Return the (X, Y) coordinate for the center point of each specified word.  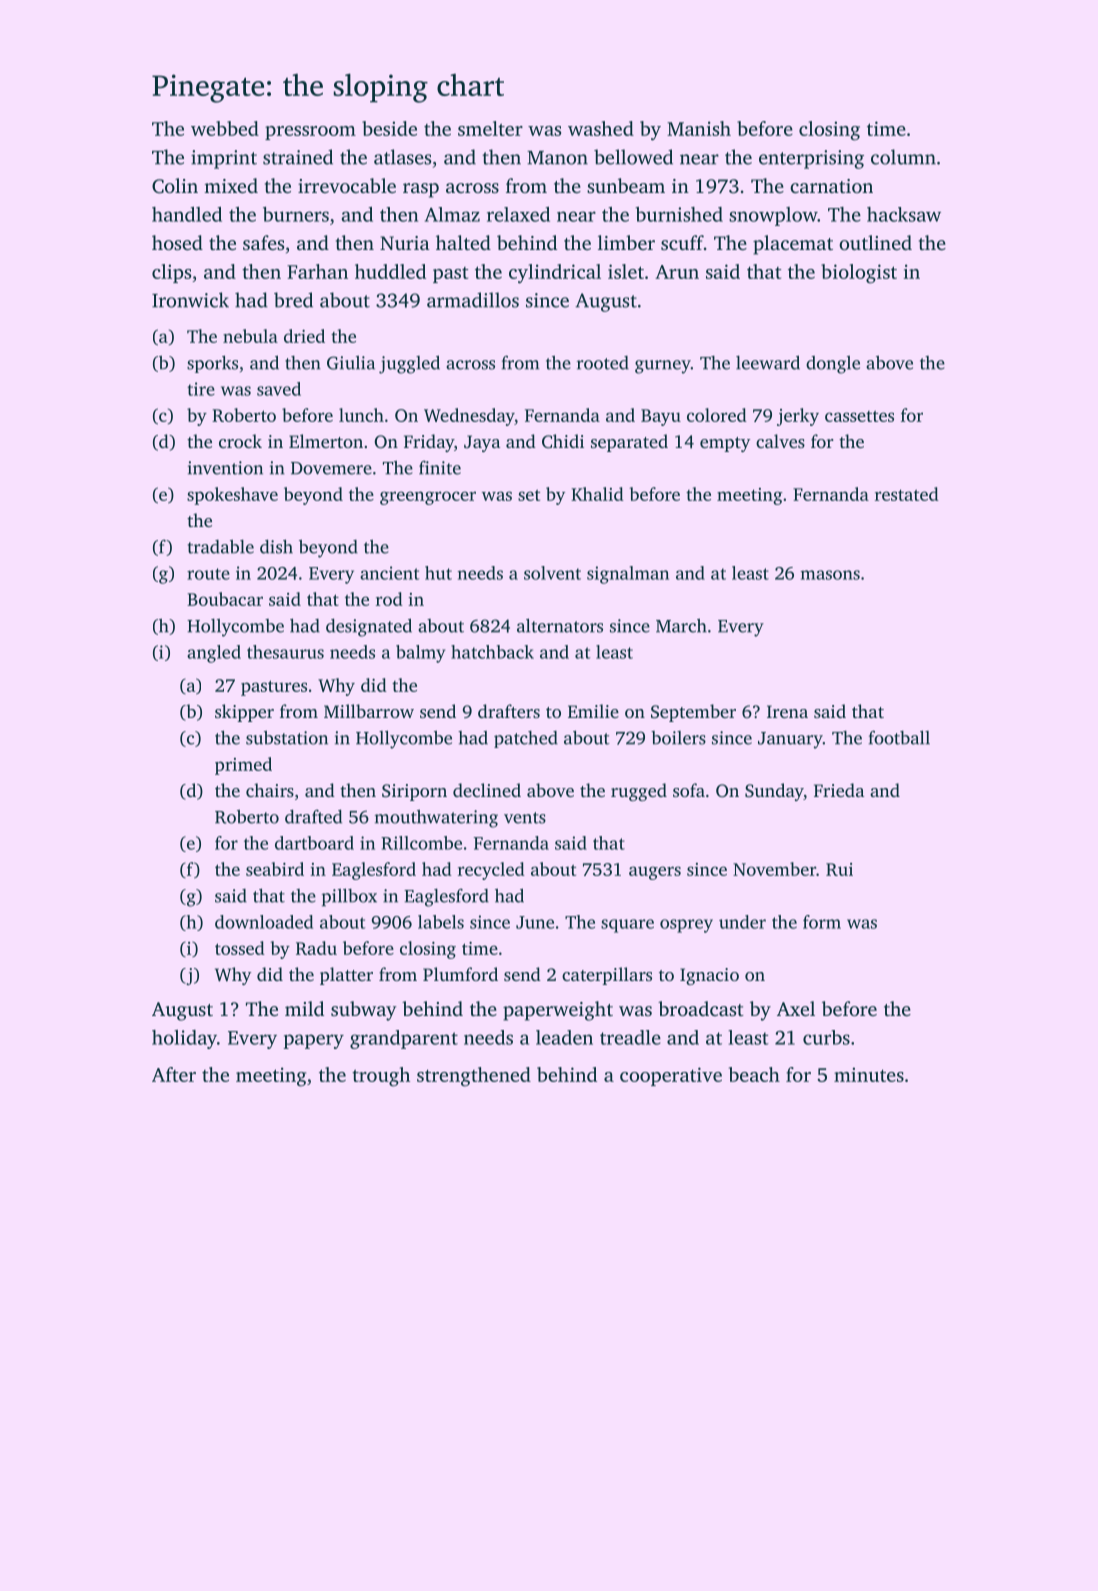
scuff (682, 242)
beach (754, 1074)
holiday (184, 1039)
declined (487, 790)
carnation (831, 186)
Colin (175, 186)
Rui (839, 869)
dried (304, 336)
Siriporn (414, 792)
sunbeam (626, 185)
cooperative (671, 1076)
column (903, 157)
